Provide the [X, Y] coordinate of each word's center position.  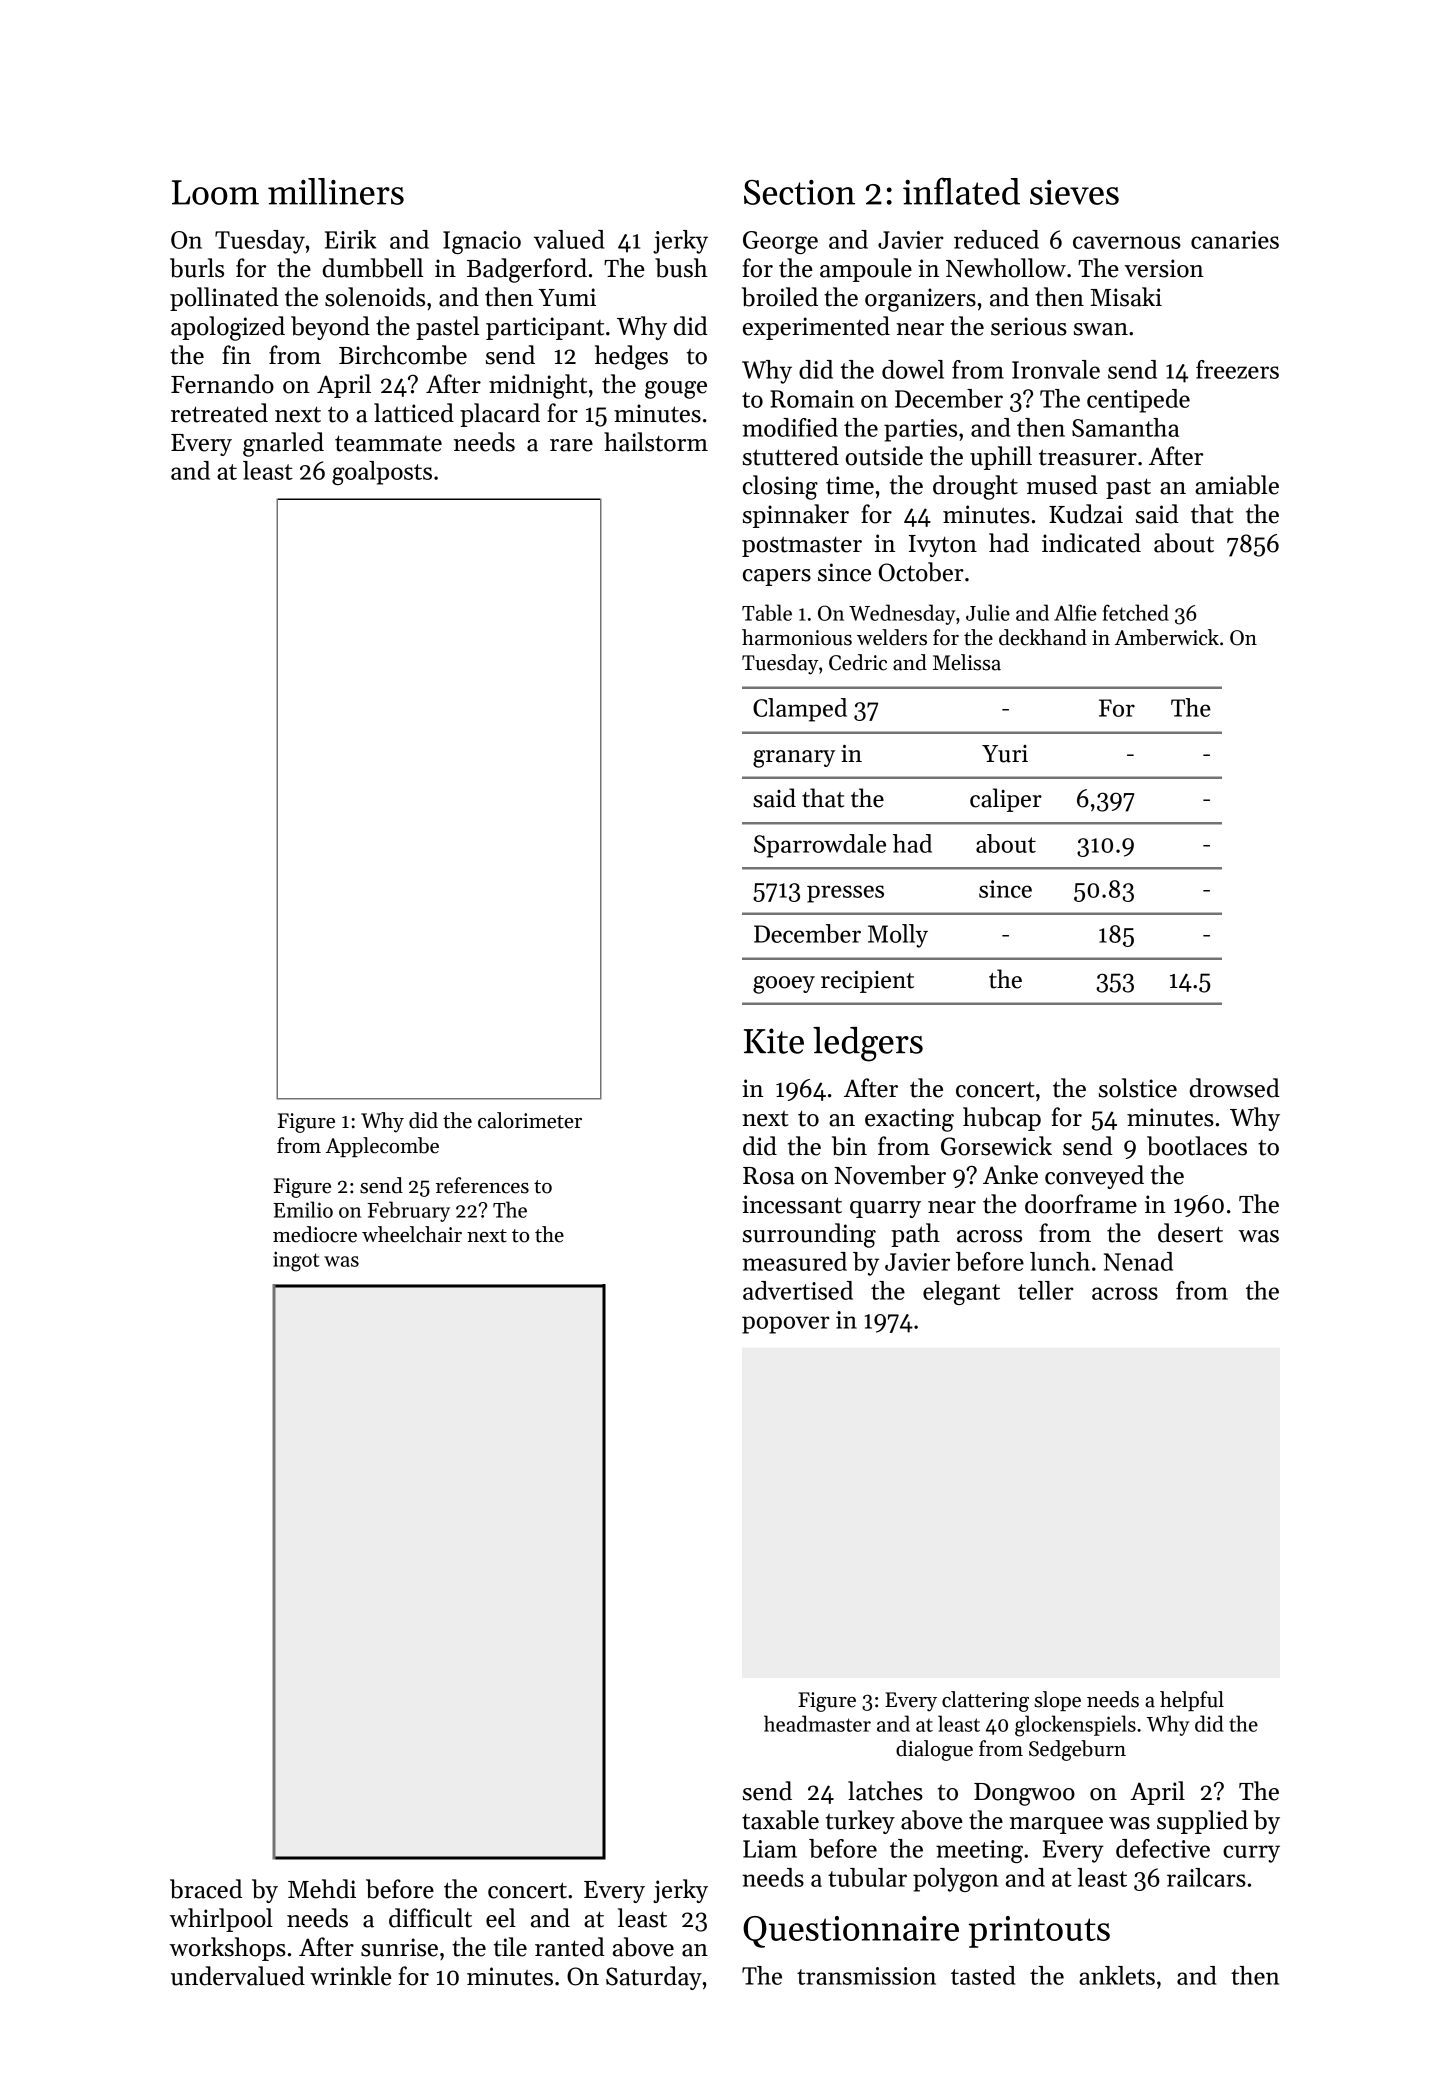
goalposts [382, 473]
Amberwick [1167, 637]
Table [767, 612]
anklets [1117, 1975]
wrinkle [351, 1976]
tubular [867, 1877]
